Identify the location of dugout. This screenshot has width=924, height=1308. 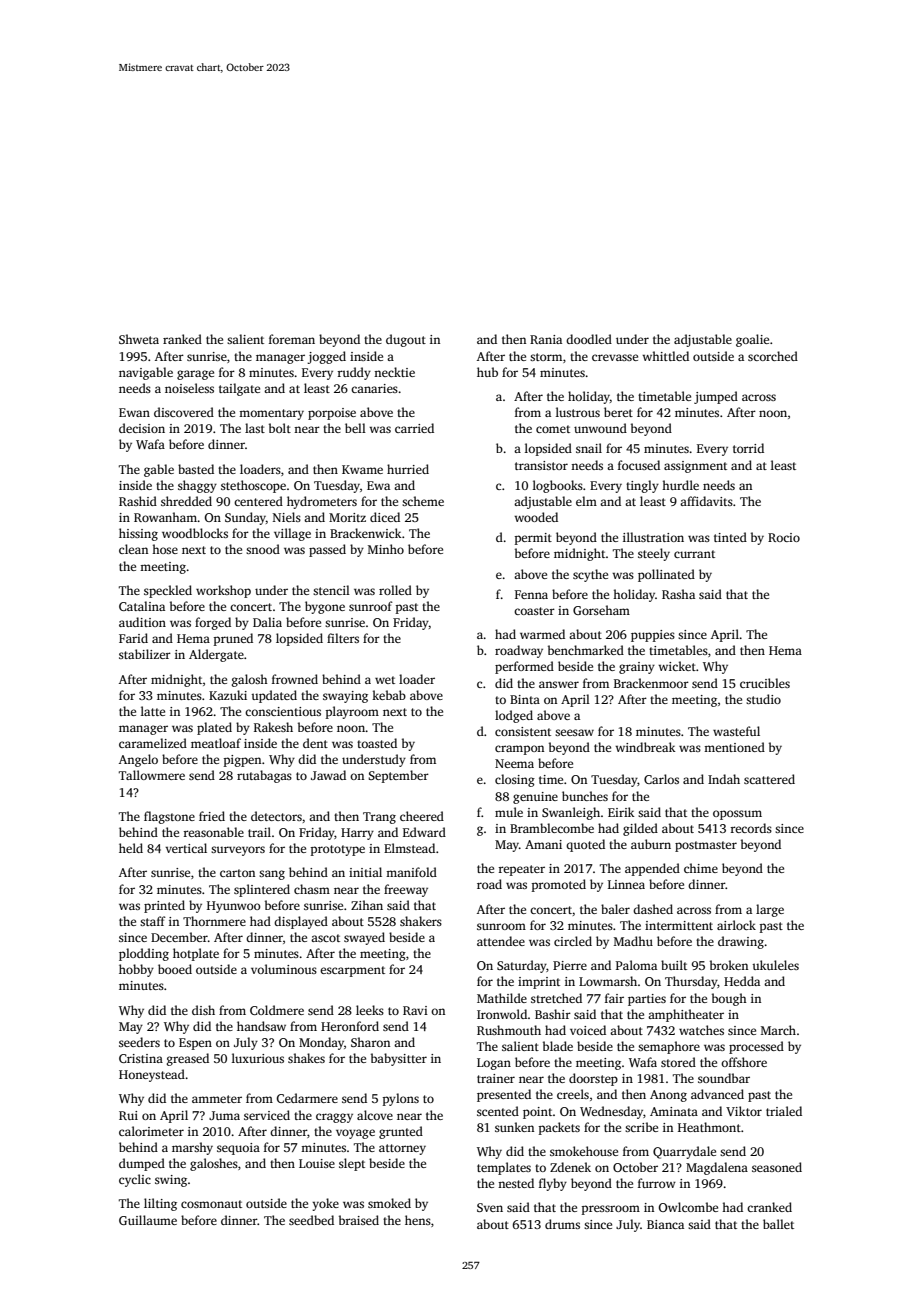
(406, 340).
